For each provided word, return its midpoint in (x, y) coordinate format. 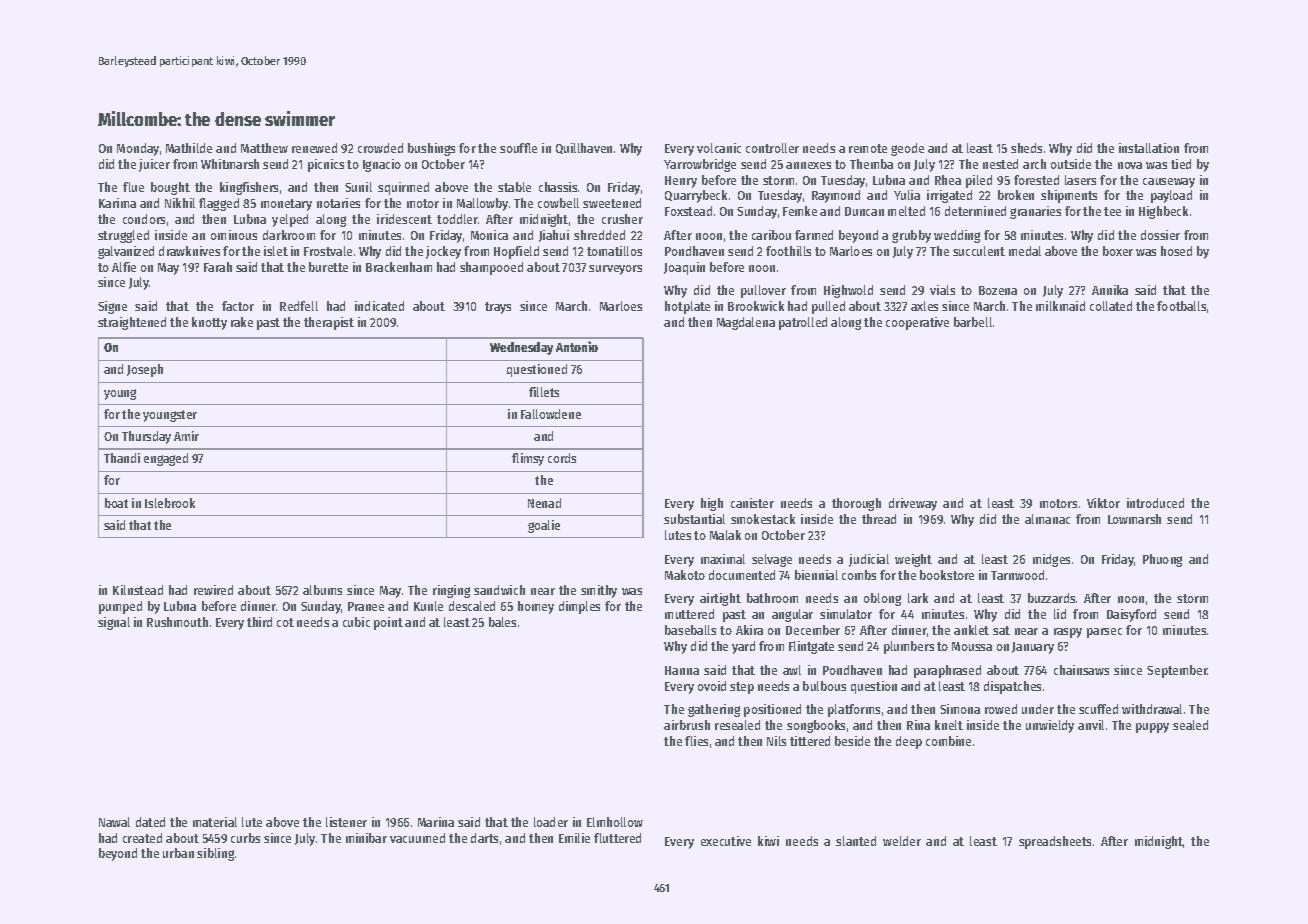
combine (948, 741)
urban (178, 853)
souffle (518, 148)
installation (1149, 148)
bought (170, 188)
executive (726, 841)
